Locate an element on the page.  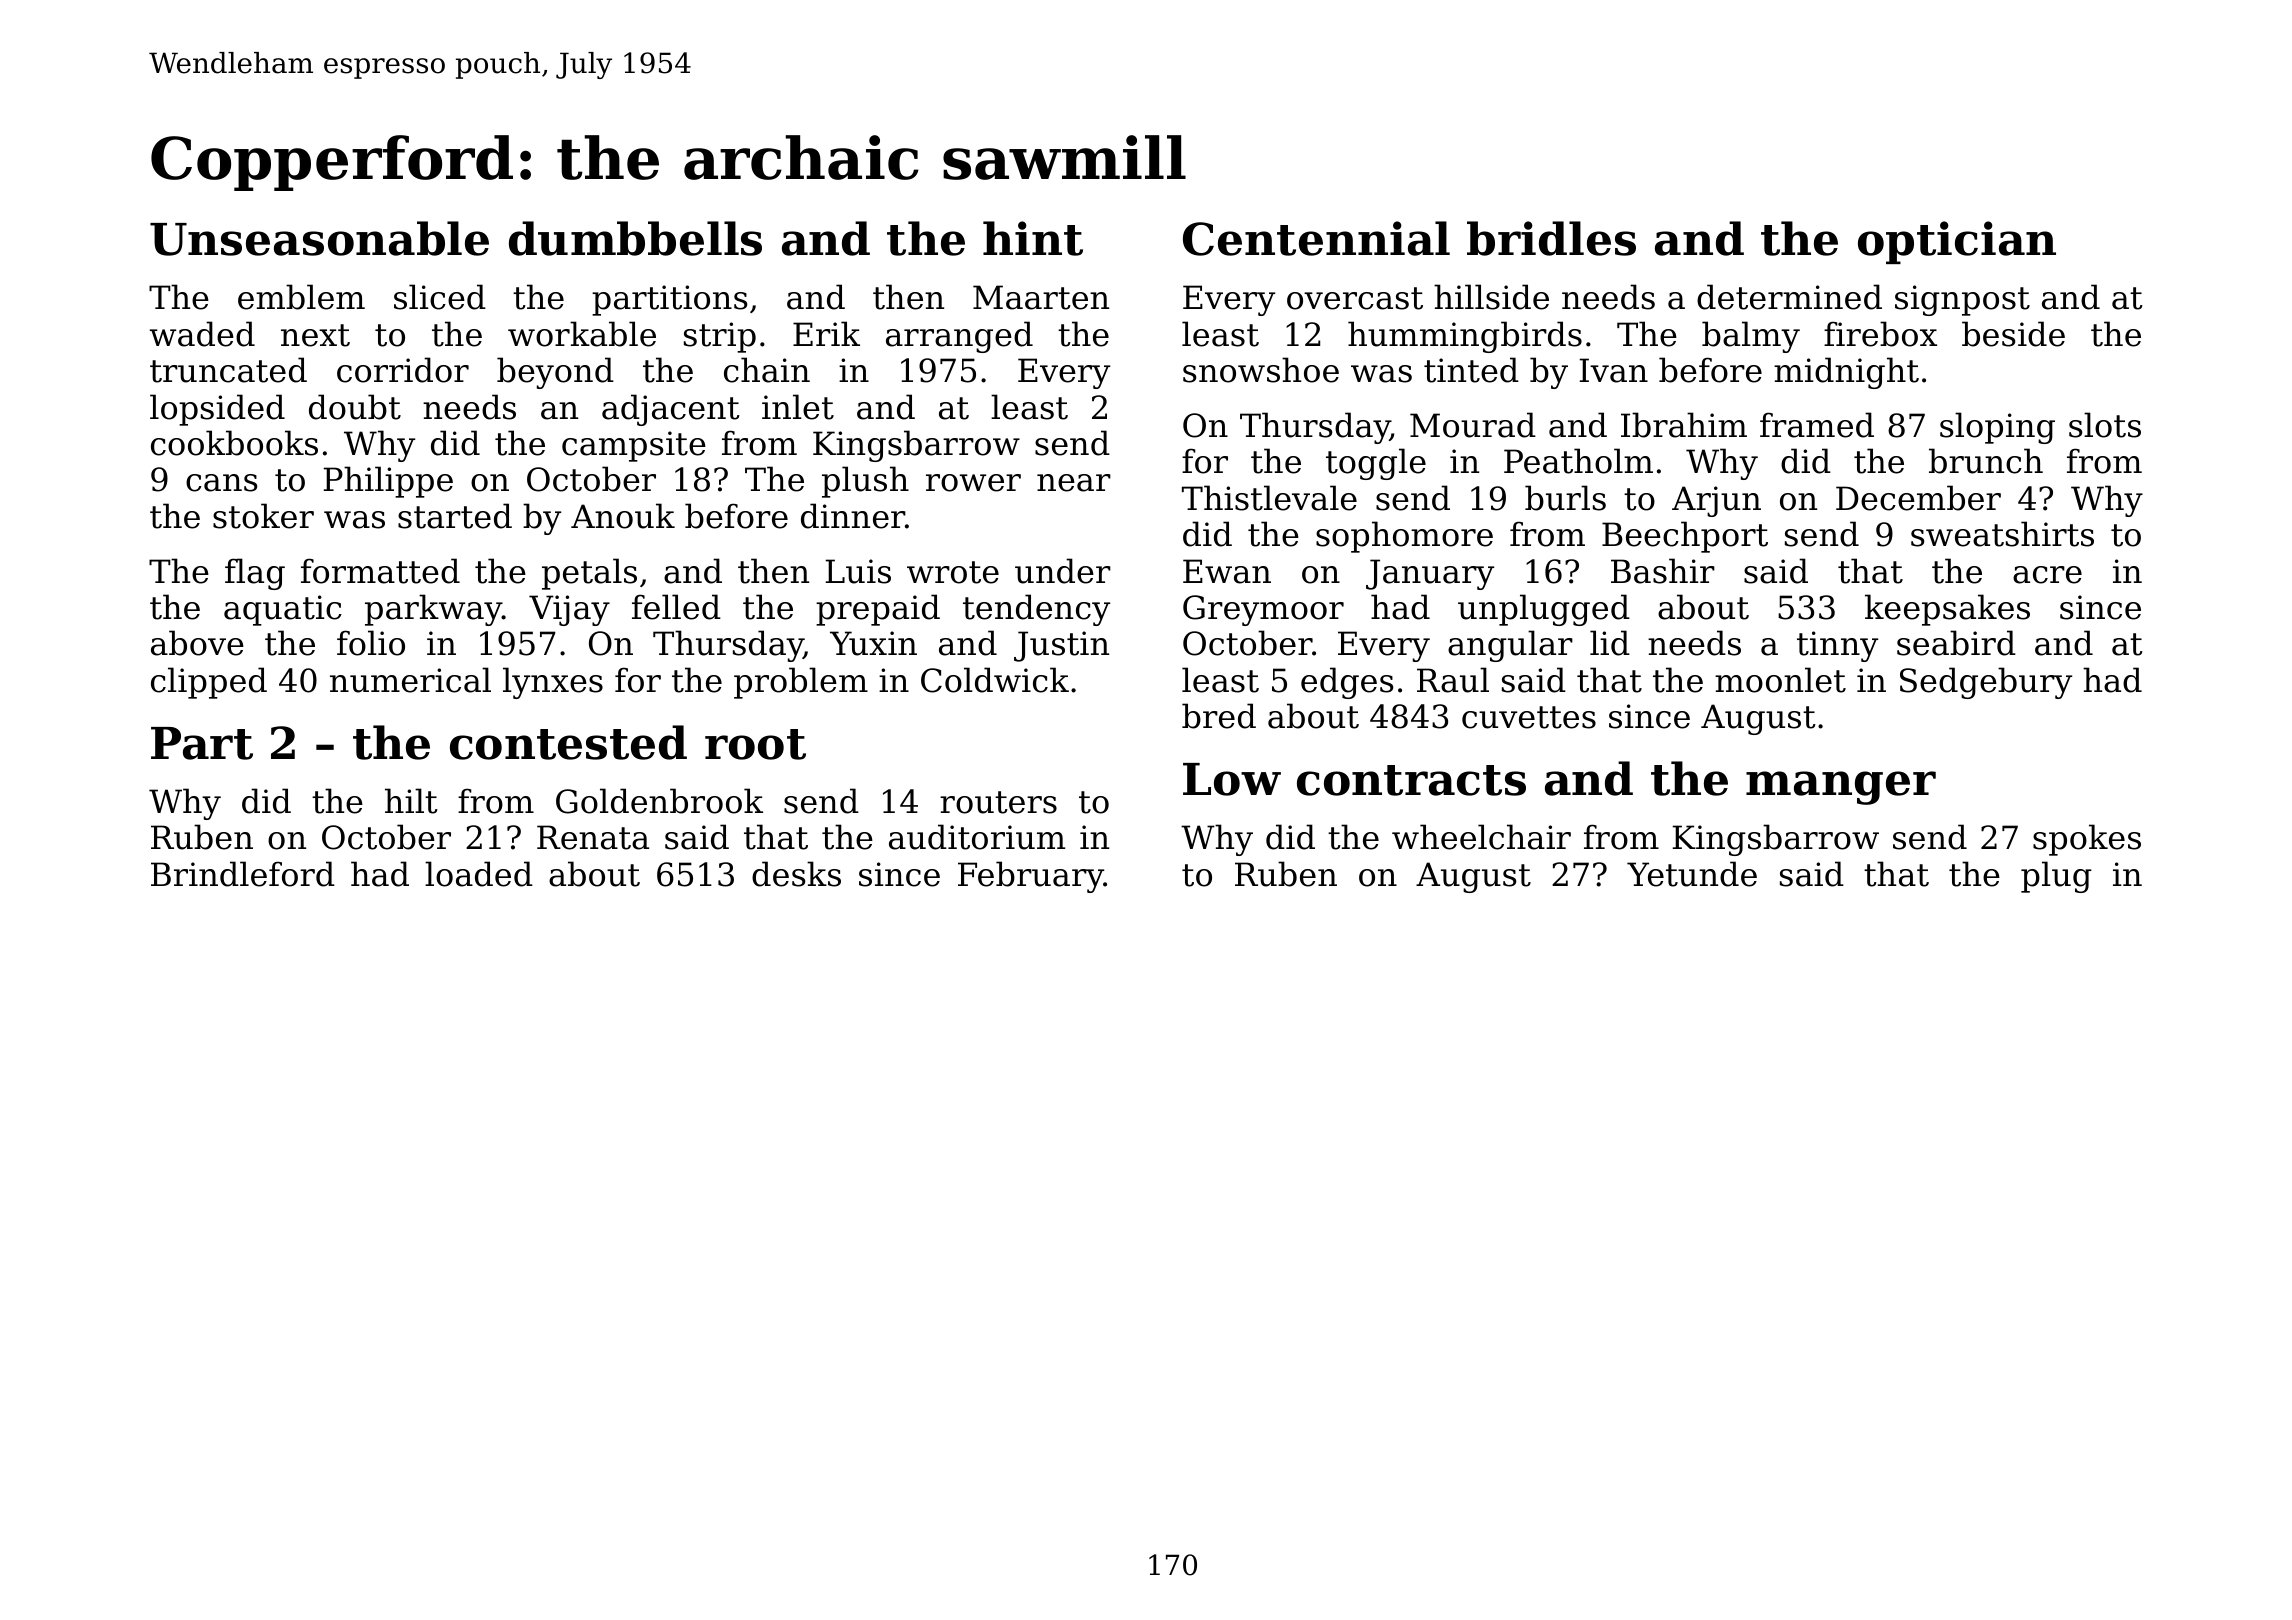
Unseasonable is located at coordinates (319, 238).
